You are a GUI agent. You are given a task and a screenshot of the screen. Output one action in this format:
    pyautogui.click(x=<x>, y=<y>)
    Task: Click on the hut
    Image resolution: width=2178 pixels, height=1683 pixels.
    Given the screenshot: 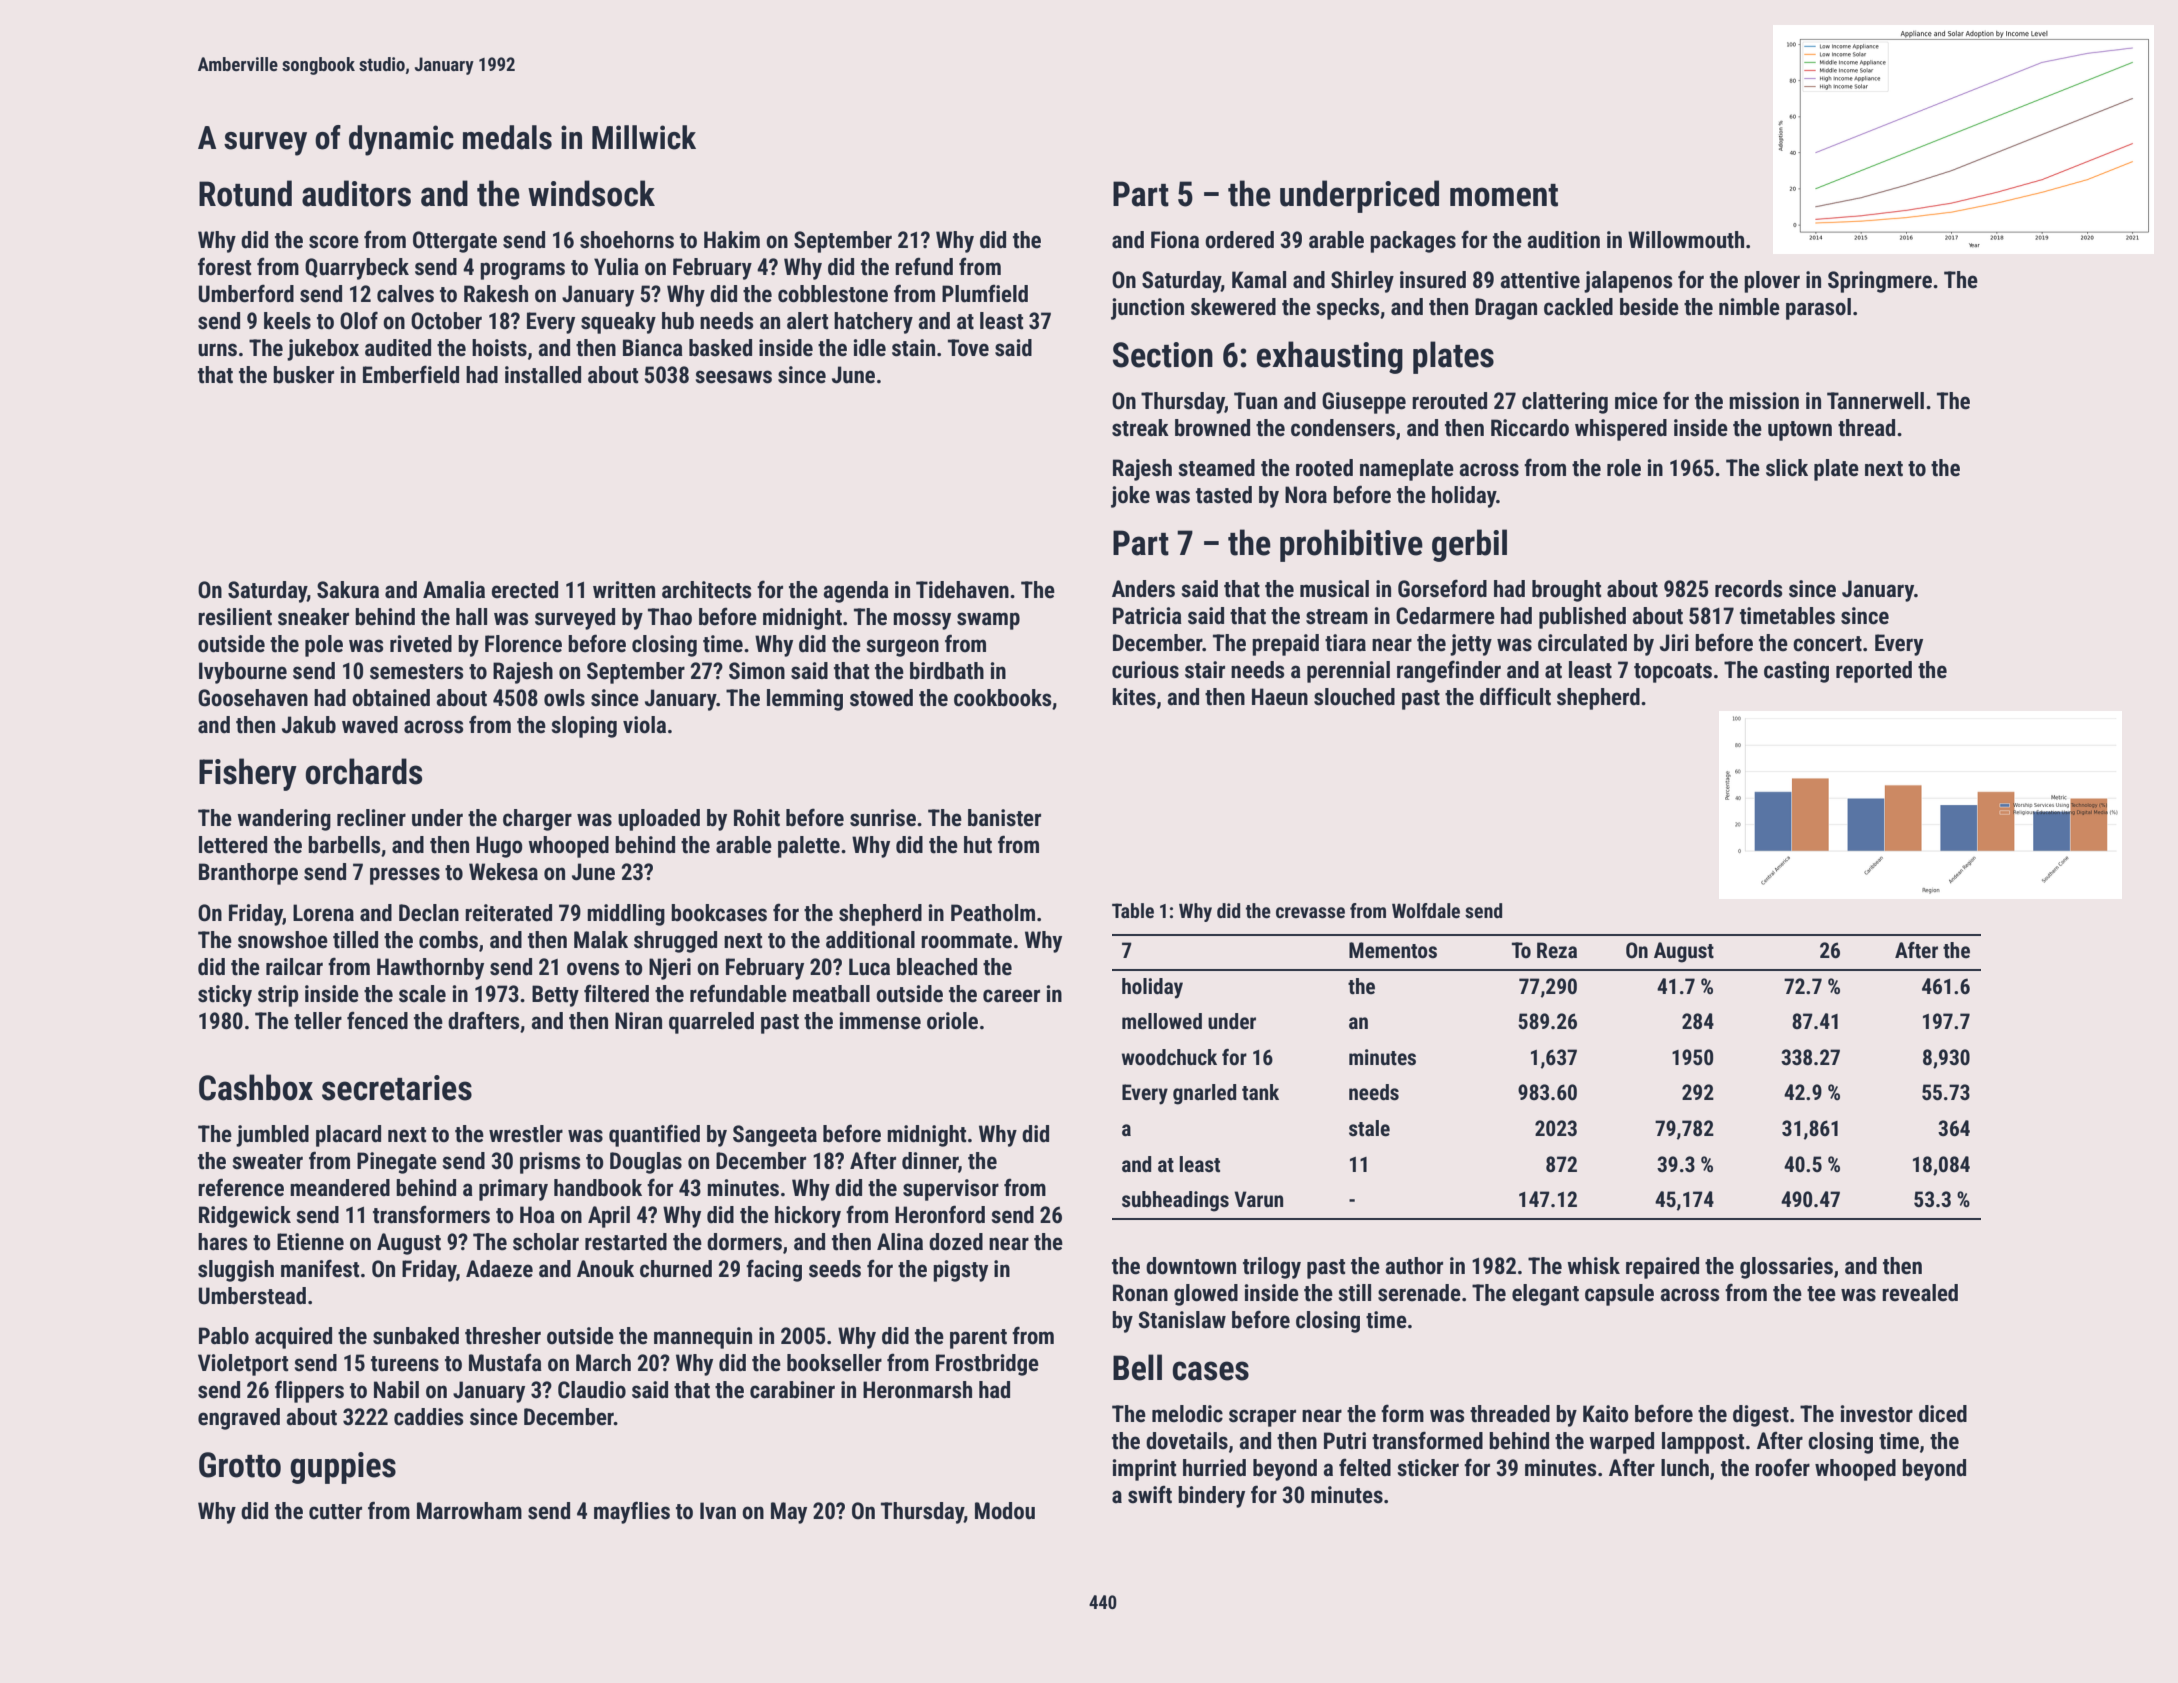 What is the action you would take?
    pyautogui.click(x=978, y=845)
